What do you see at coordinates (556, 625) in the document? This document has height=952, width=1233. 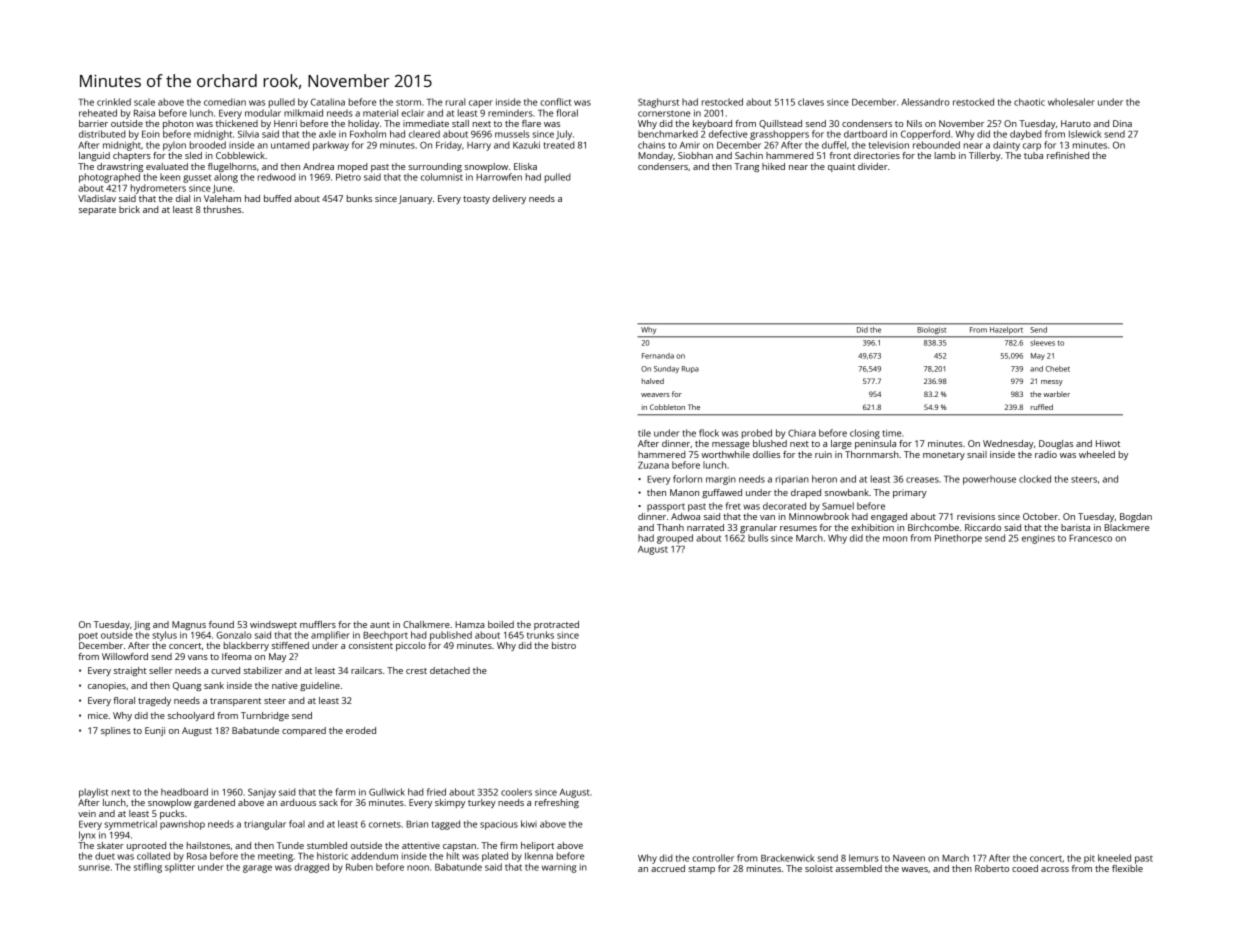 I see `protracted` at bounding box center [556, 625].
